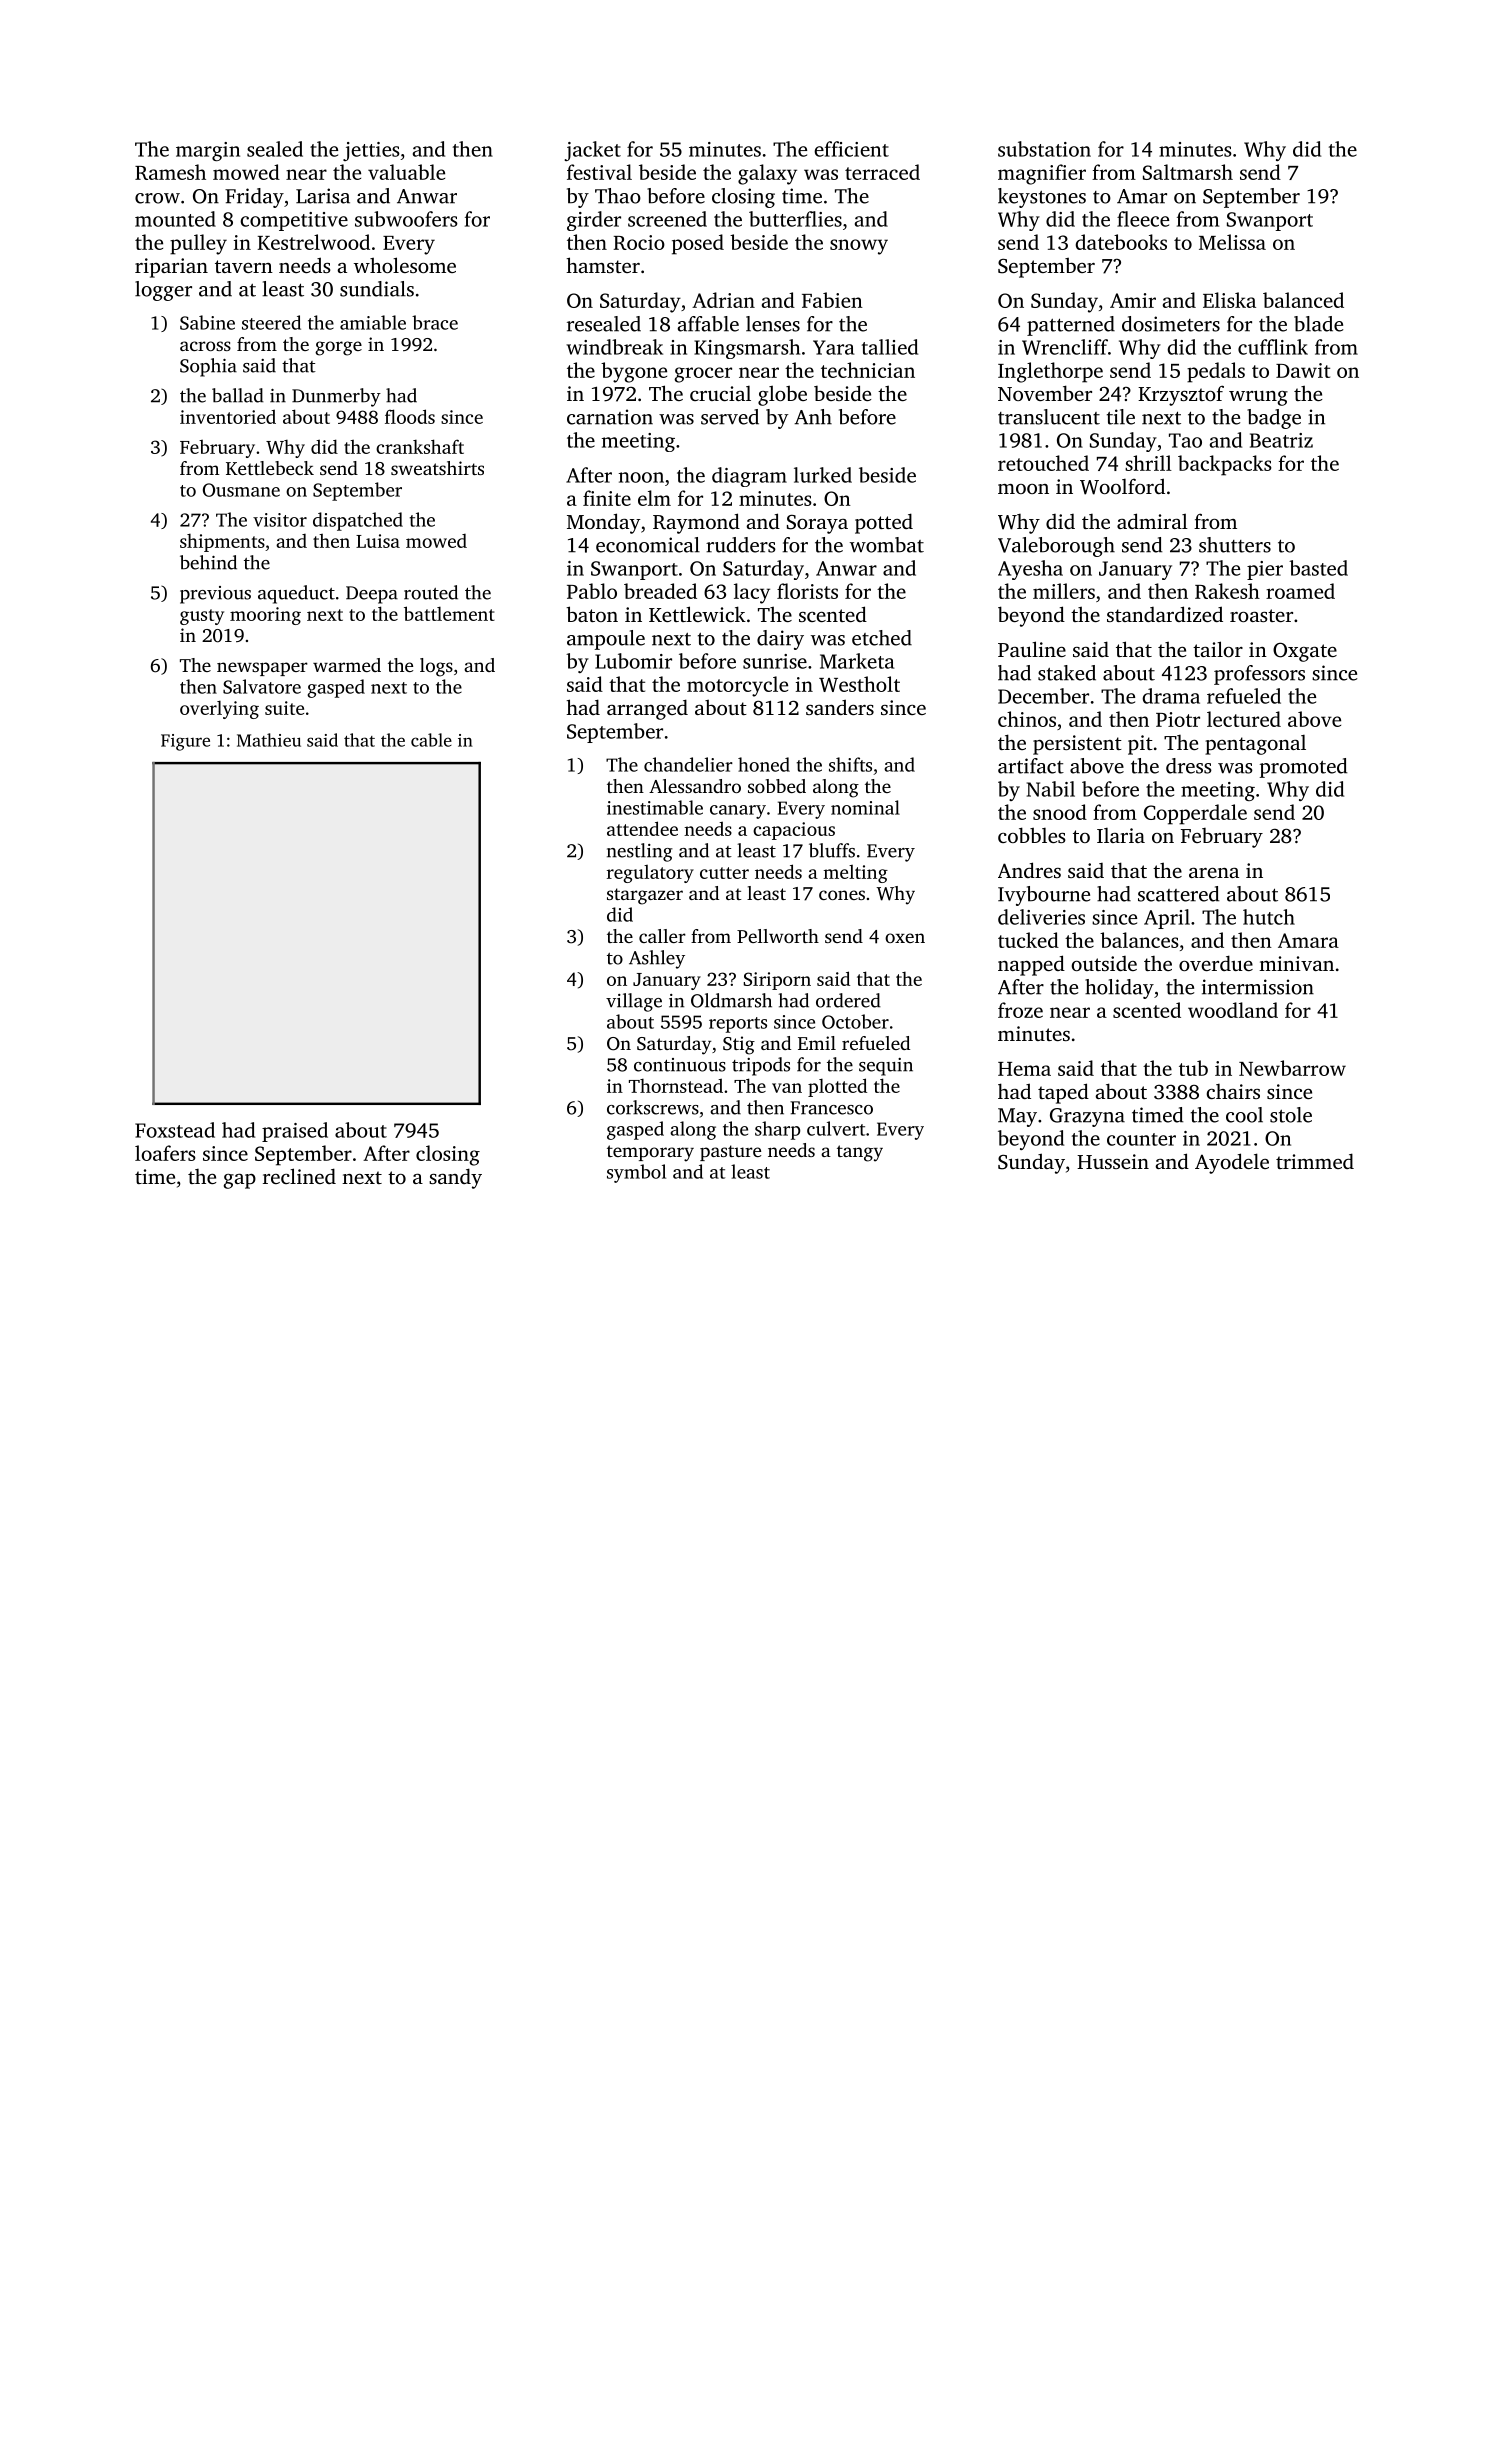 This image has height=2464, width=1496. Describe the element at coordinates (1232, 242) in the image. I see `Melissa` at that location.
